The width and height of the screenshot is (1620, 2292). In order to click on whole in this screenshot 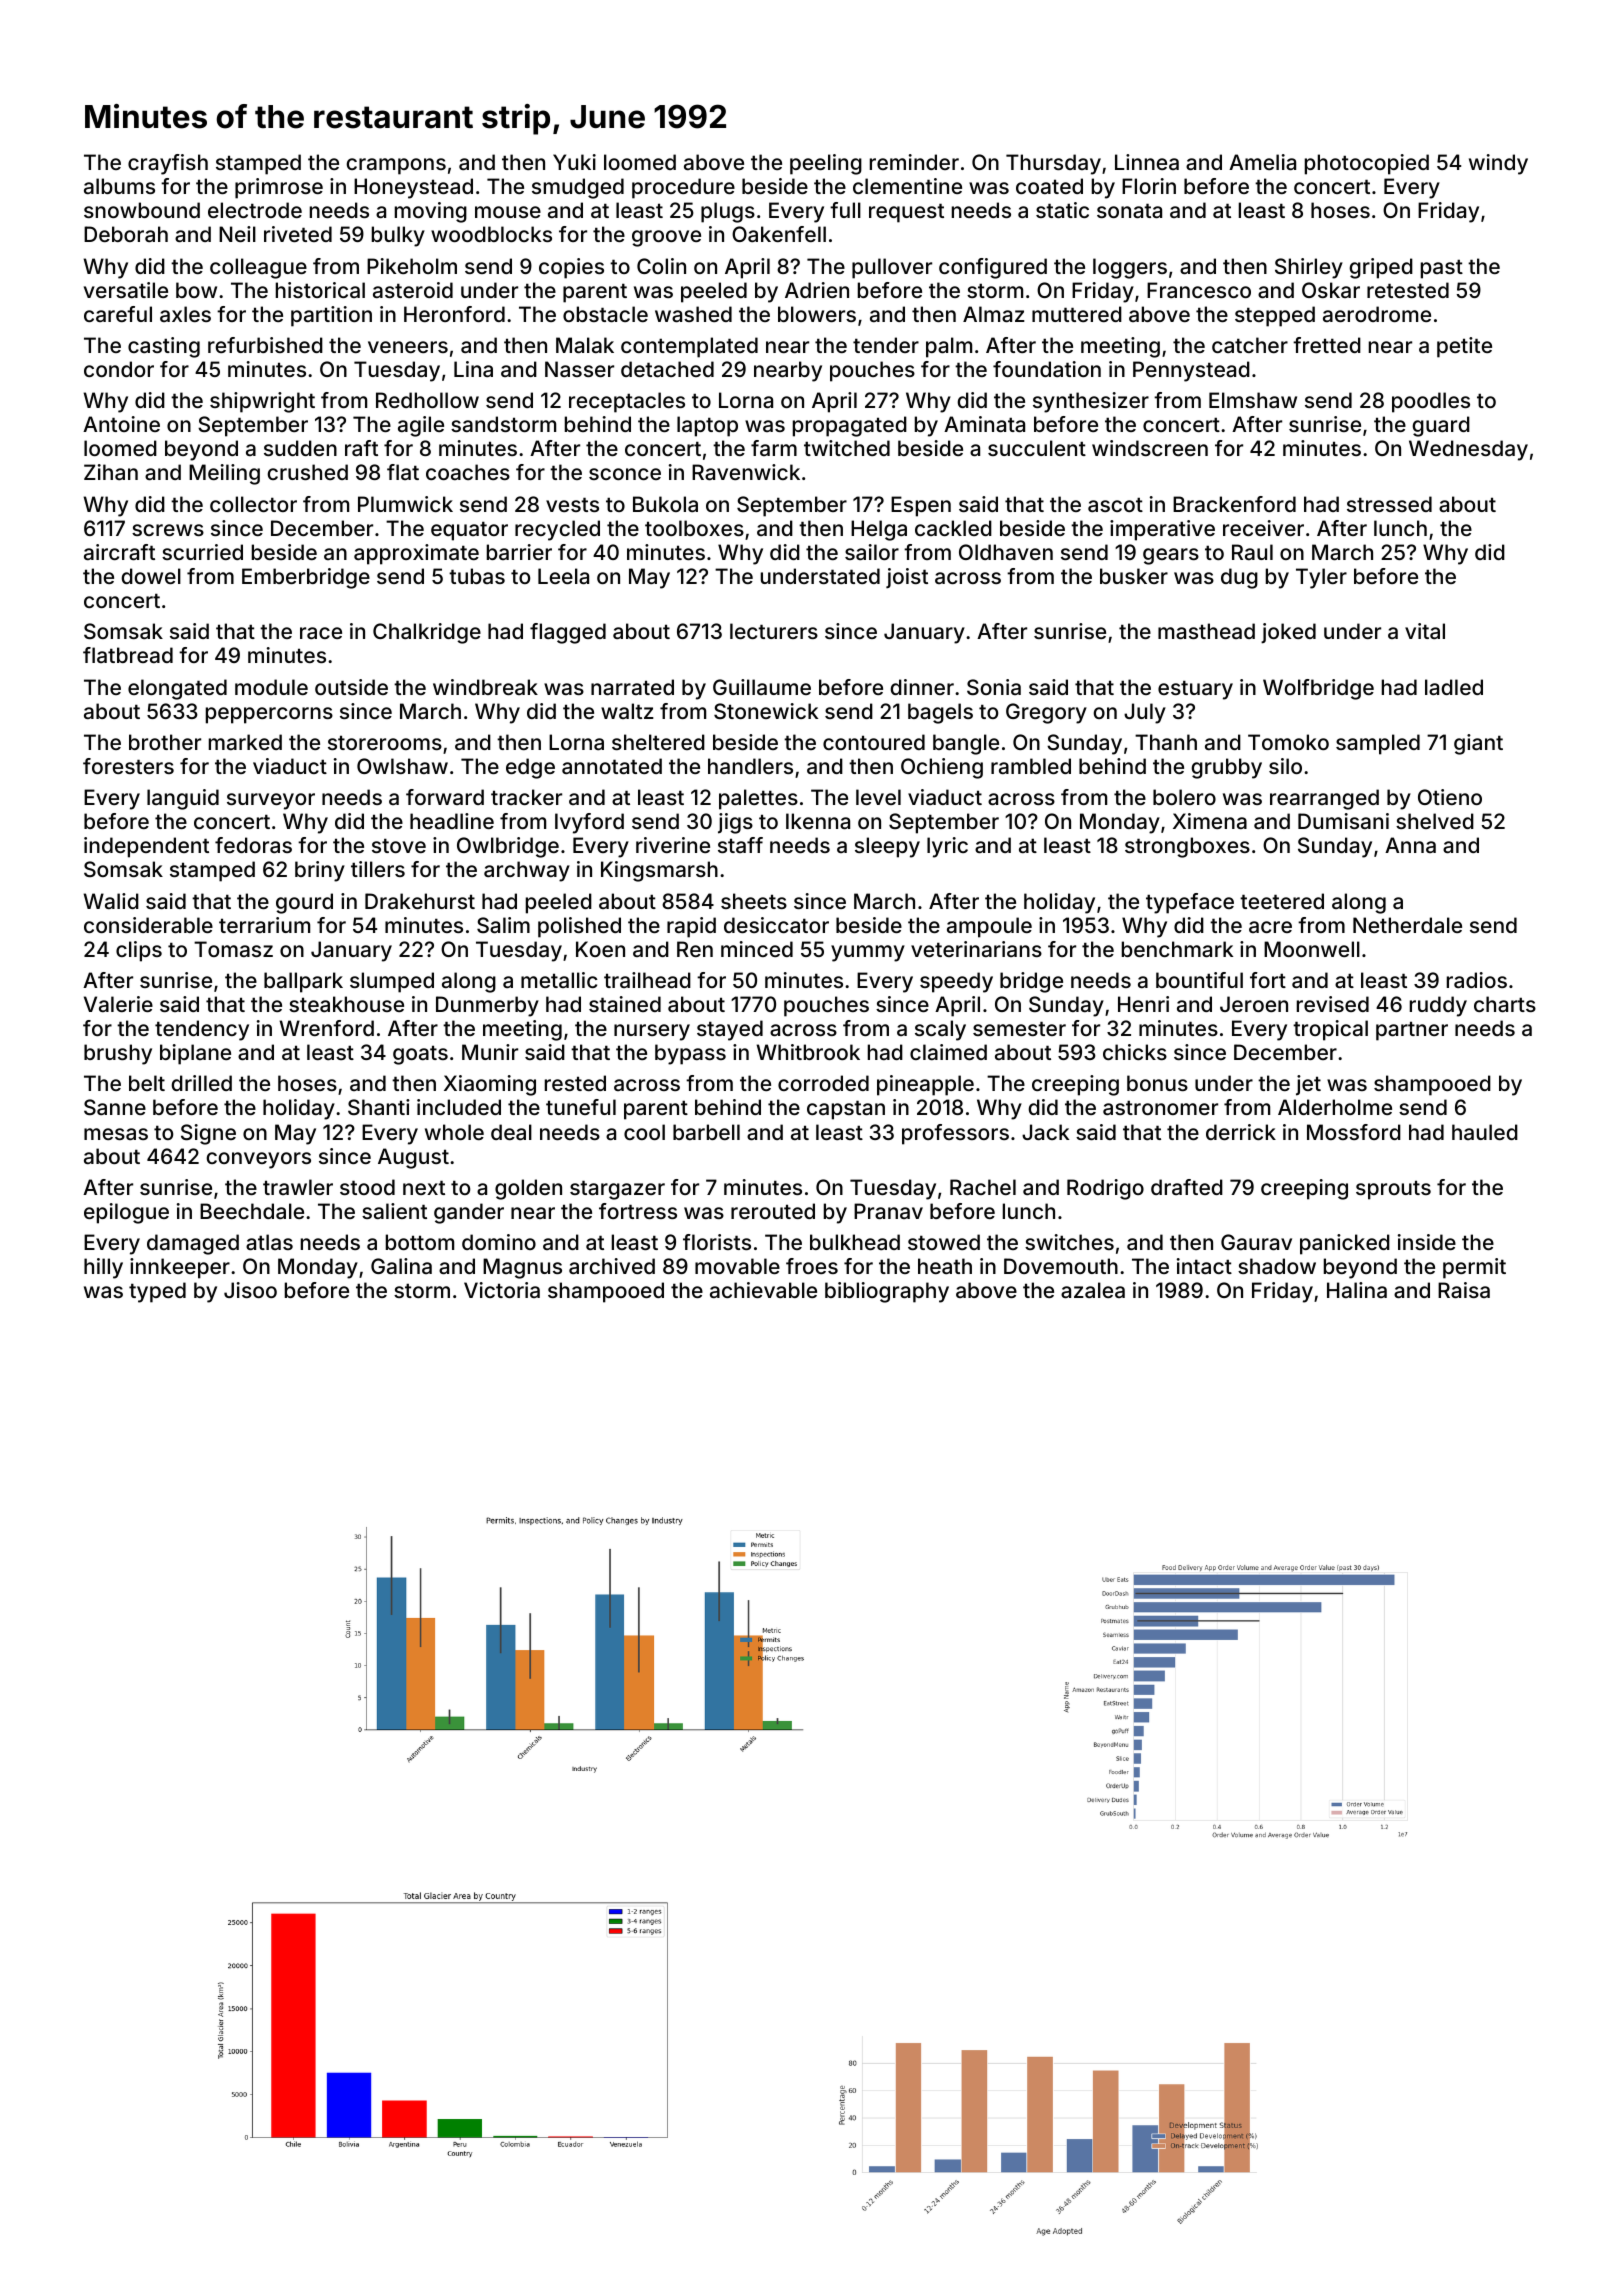, I will do `click(454, 1132)`.
